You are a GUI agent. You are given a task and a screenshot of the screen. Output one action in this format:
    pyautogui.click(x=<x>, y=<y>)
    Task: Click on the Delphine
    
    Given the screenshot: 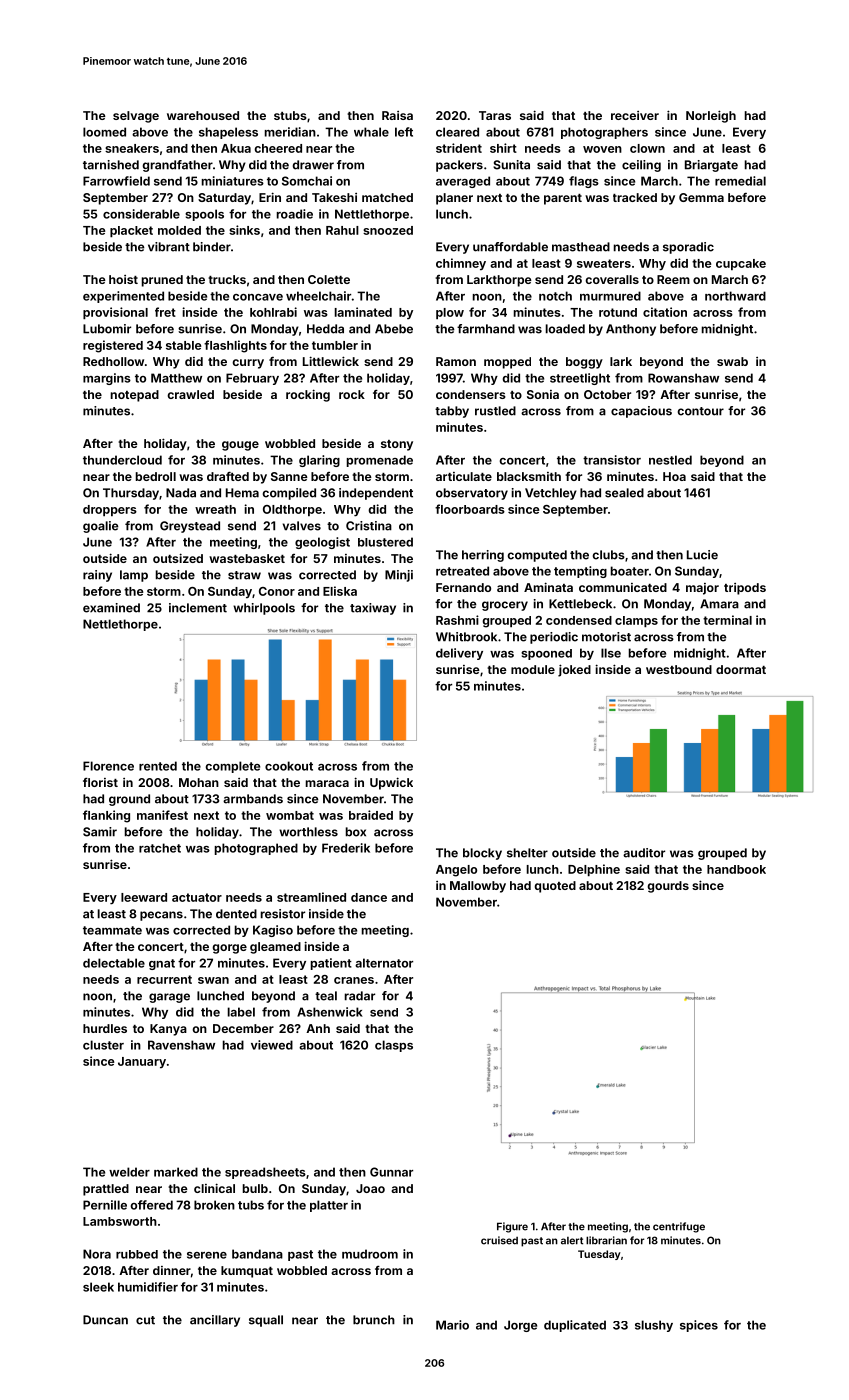 What is the action you would take?
    pyautogui.click(x=594, y=870)
